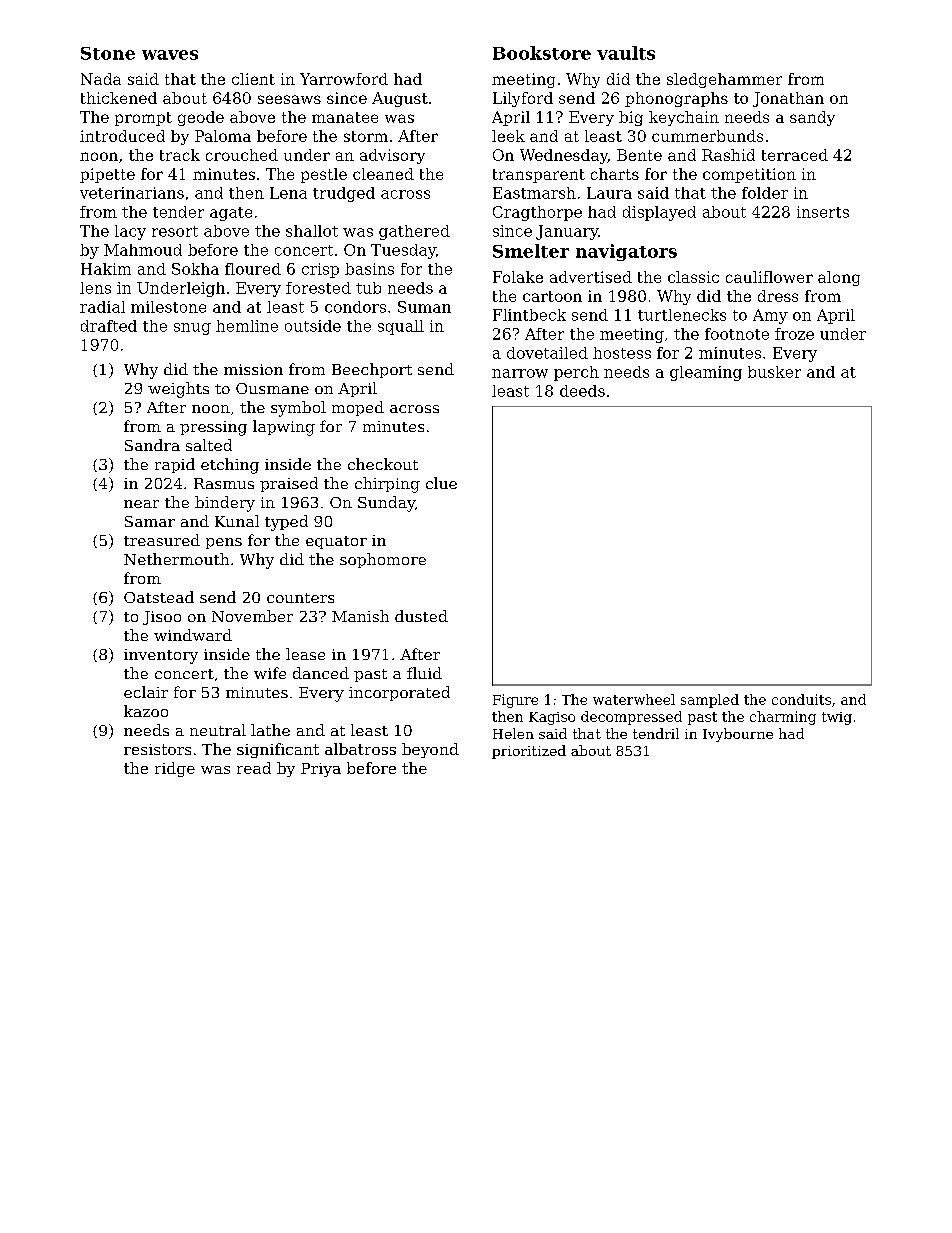 The width and height of the screenshot is (952, 1233). Describe the element at coordinates (542, 53) in the screenshot. I see `Bookstore` at that location.
